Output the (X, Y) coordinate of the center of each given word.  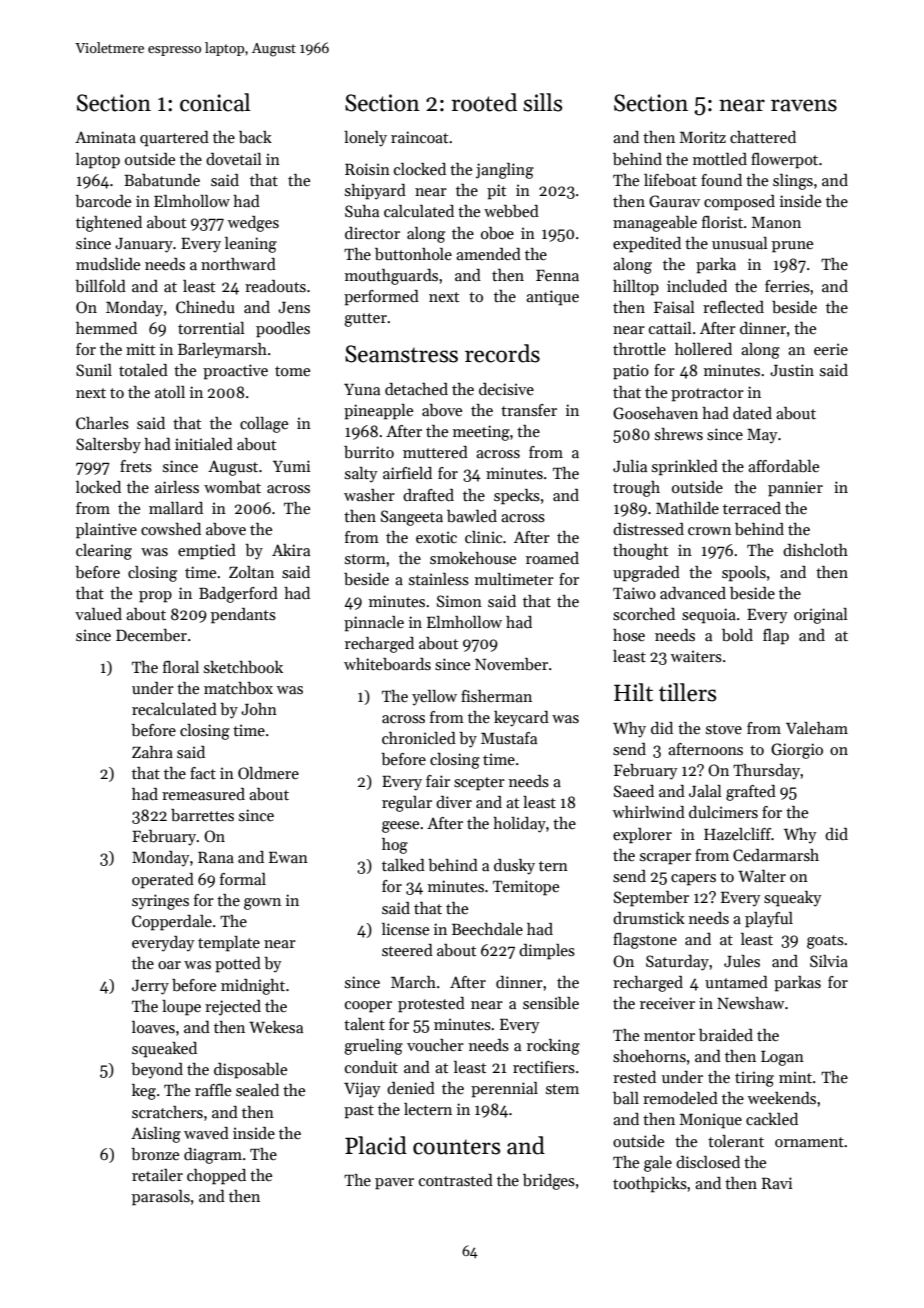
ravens (804, 105)
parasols (161, 1198)
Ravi (777, 1183)
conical (215, 102)
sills (542, 102)
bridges (549, 1182)
